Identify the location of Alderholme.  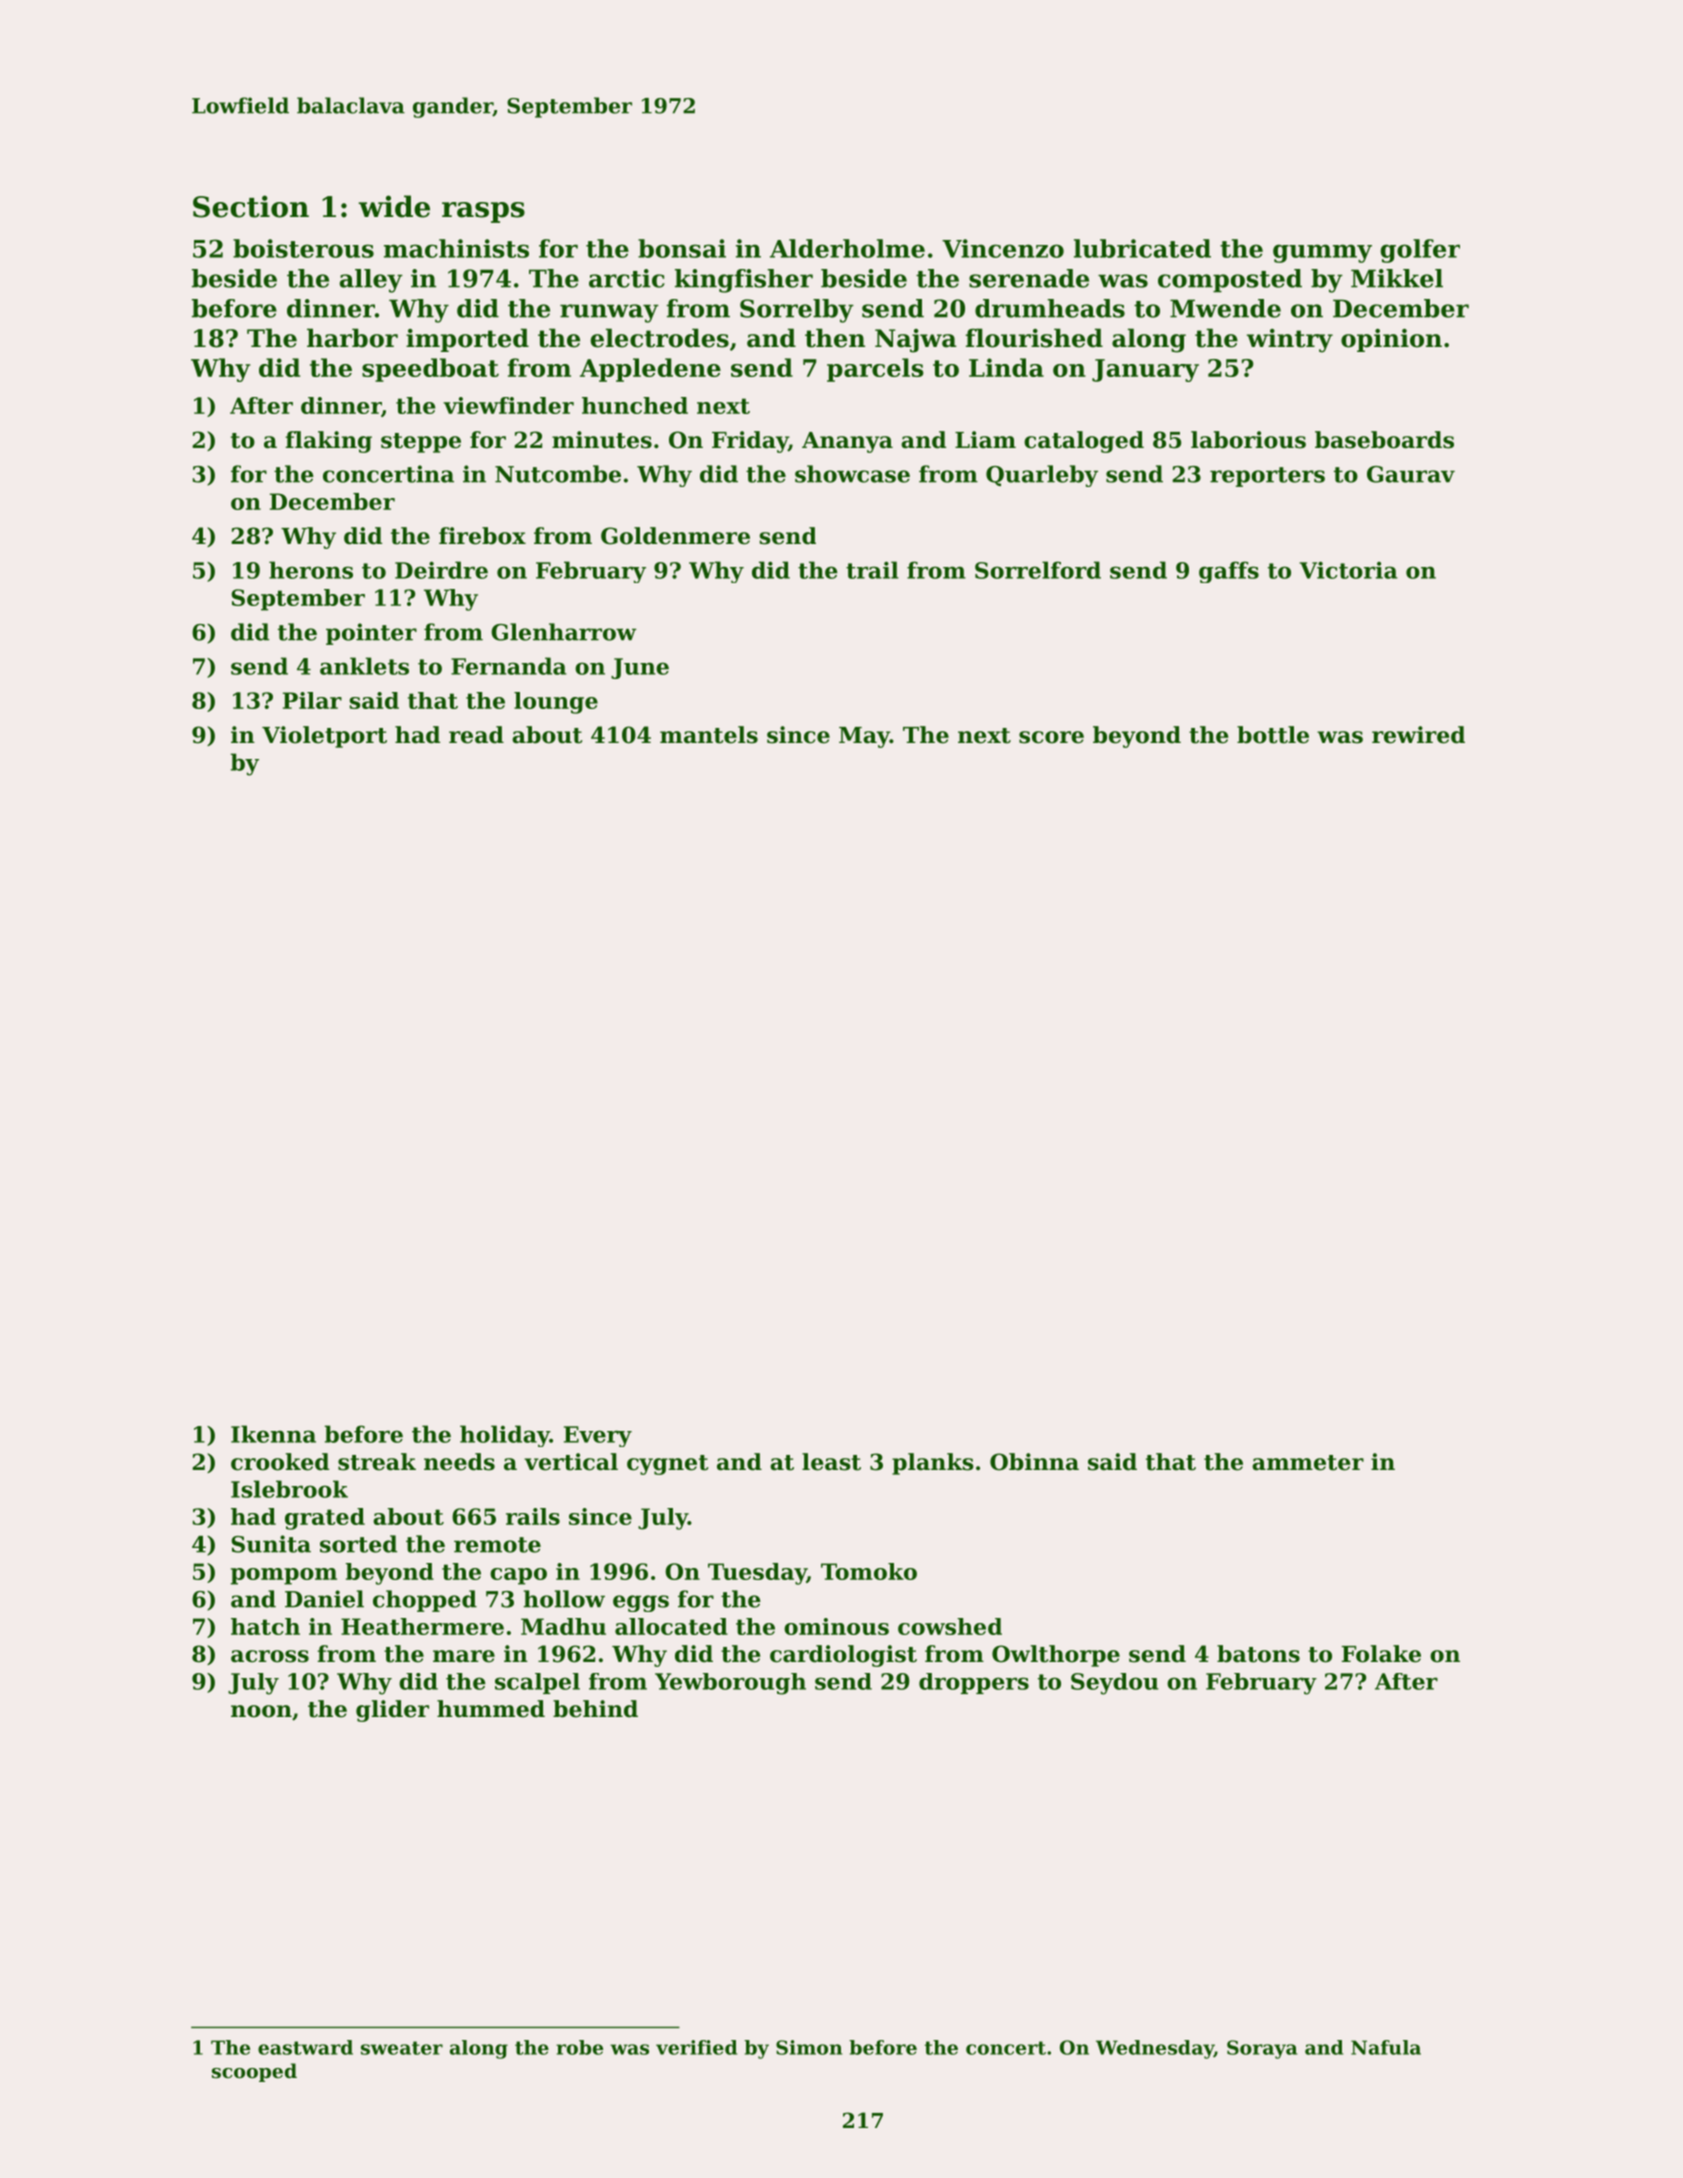
(847, 248).
